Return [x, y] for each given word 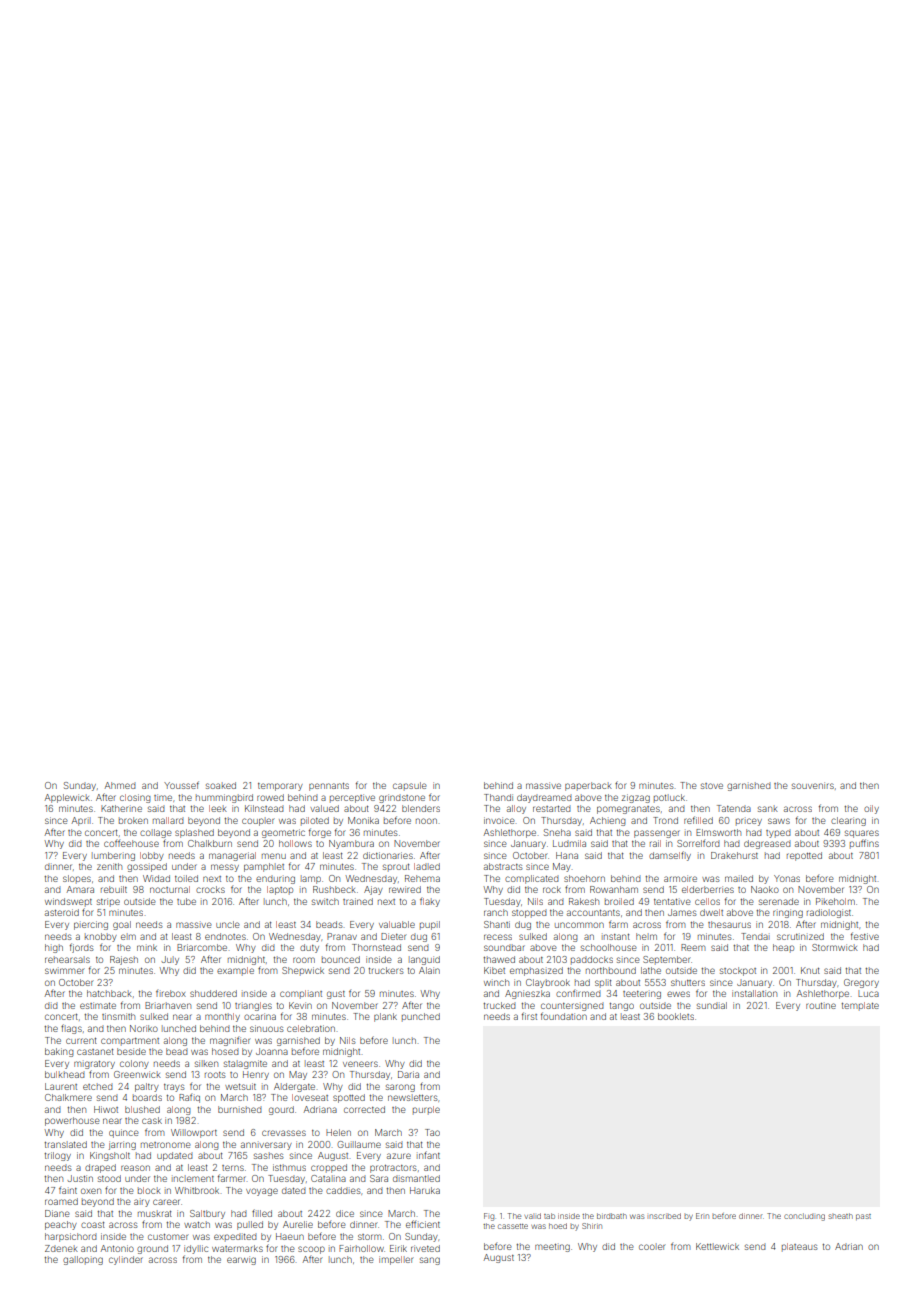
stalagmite [245, 1064]
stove [712, 786]
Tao [432, 1132]
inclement [193, 1178]
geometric [283, 833]
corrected [364, 1109]
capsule [410, 786]
